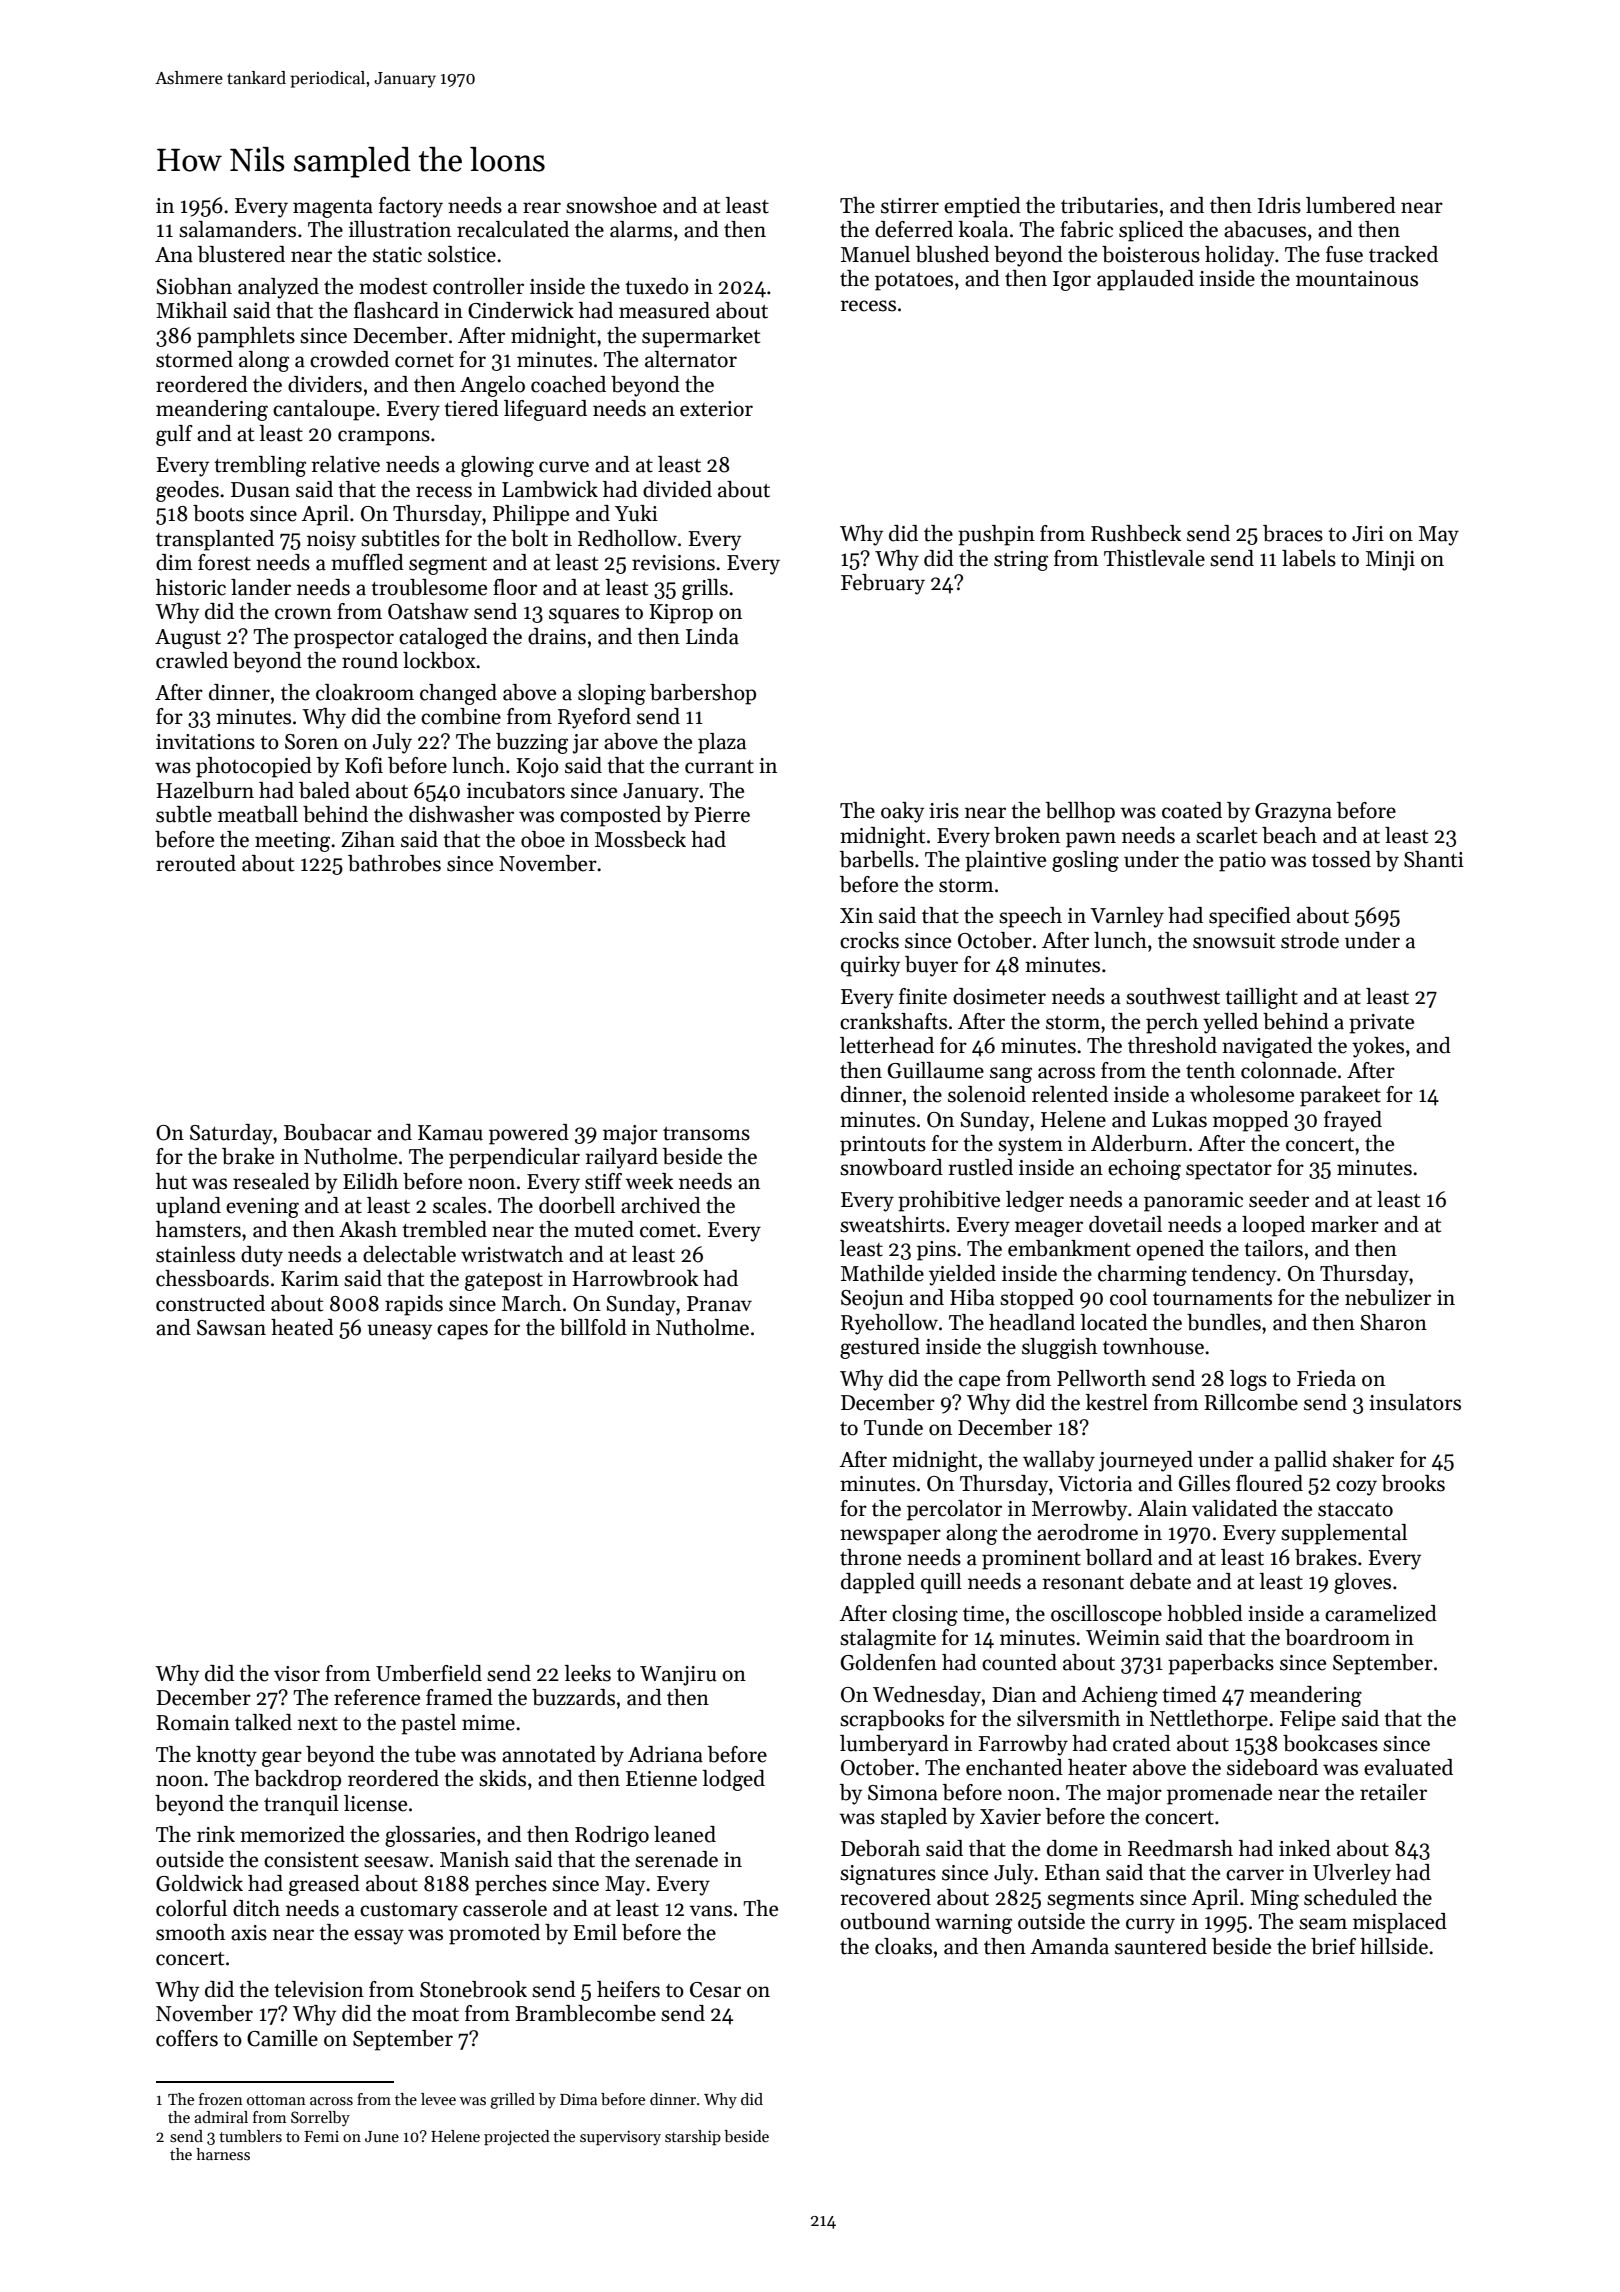 This image has height=2292, width=1620. I want to click on solstice, so click(462, 254).
